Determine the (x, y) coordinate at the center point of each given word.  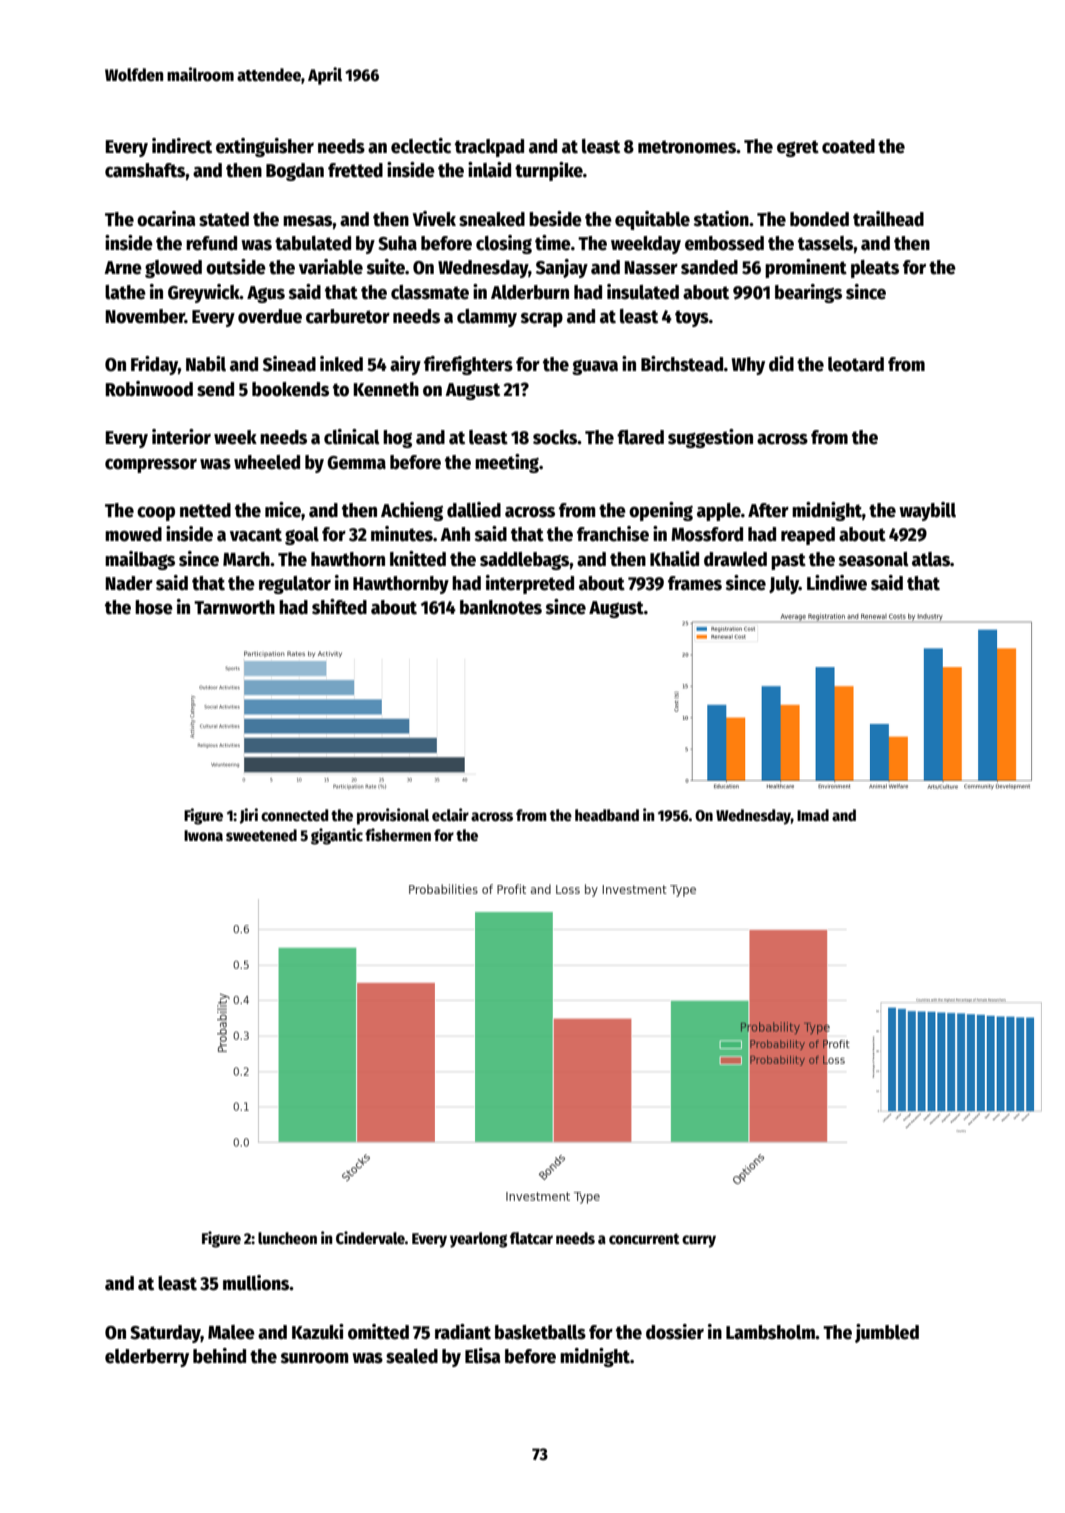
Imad (813, 815)
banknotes (501, 607)
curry (699, 1241)
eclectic (421, 146)
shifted (339, 607)
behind (219, 1356)
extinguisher (265, 147)
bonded (819, 219)
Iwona (203, 835)
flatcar (531, 1238)
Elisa (483, 1356)
